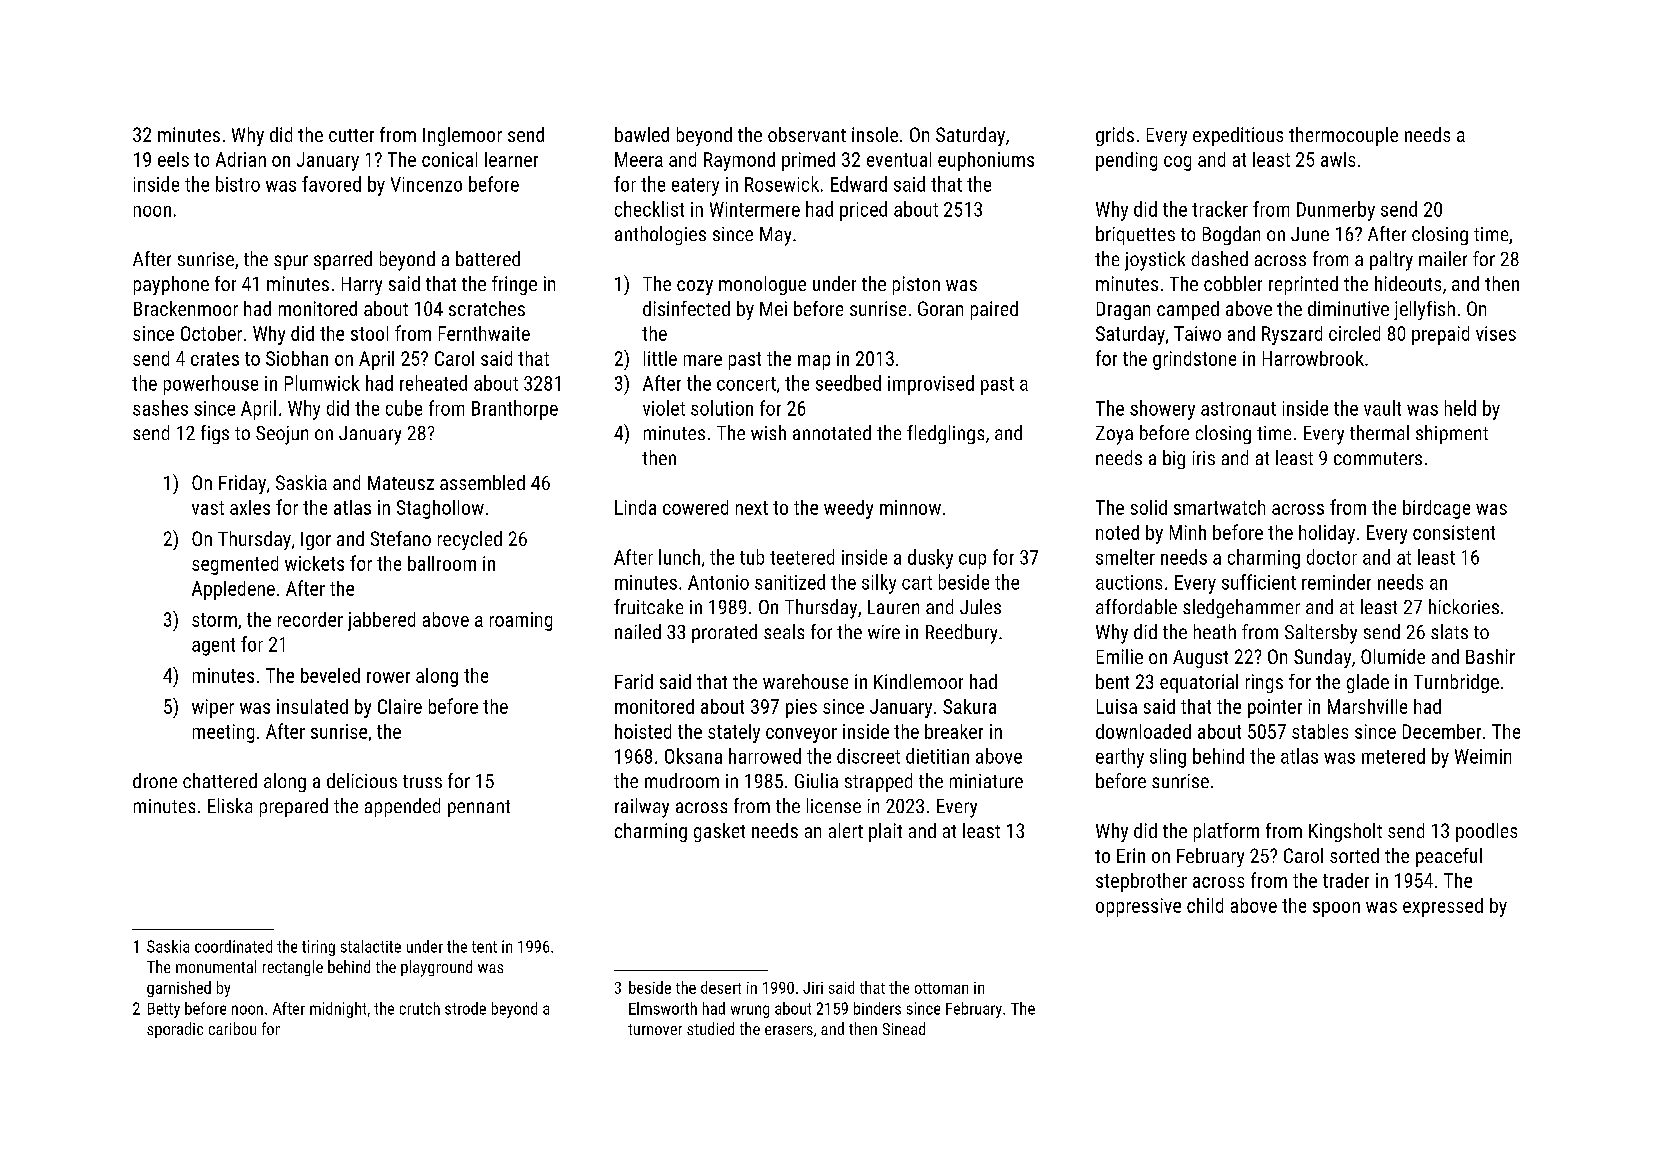 The height and width of the document is (1174, 1660). I want to click on Linda, so click(635, 507).
